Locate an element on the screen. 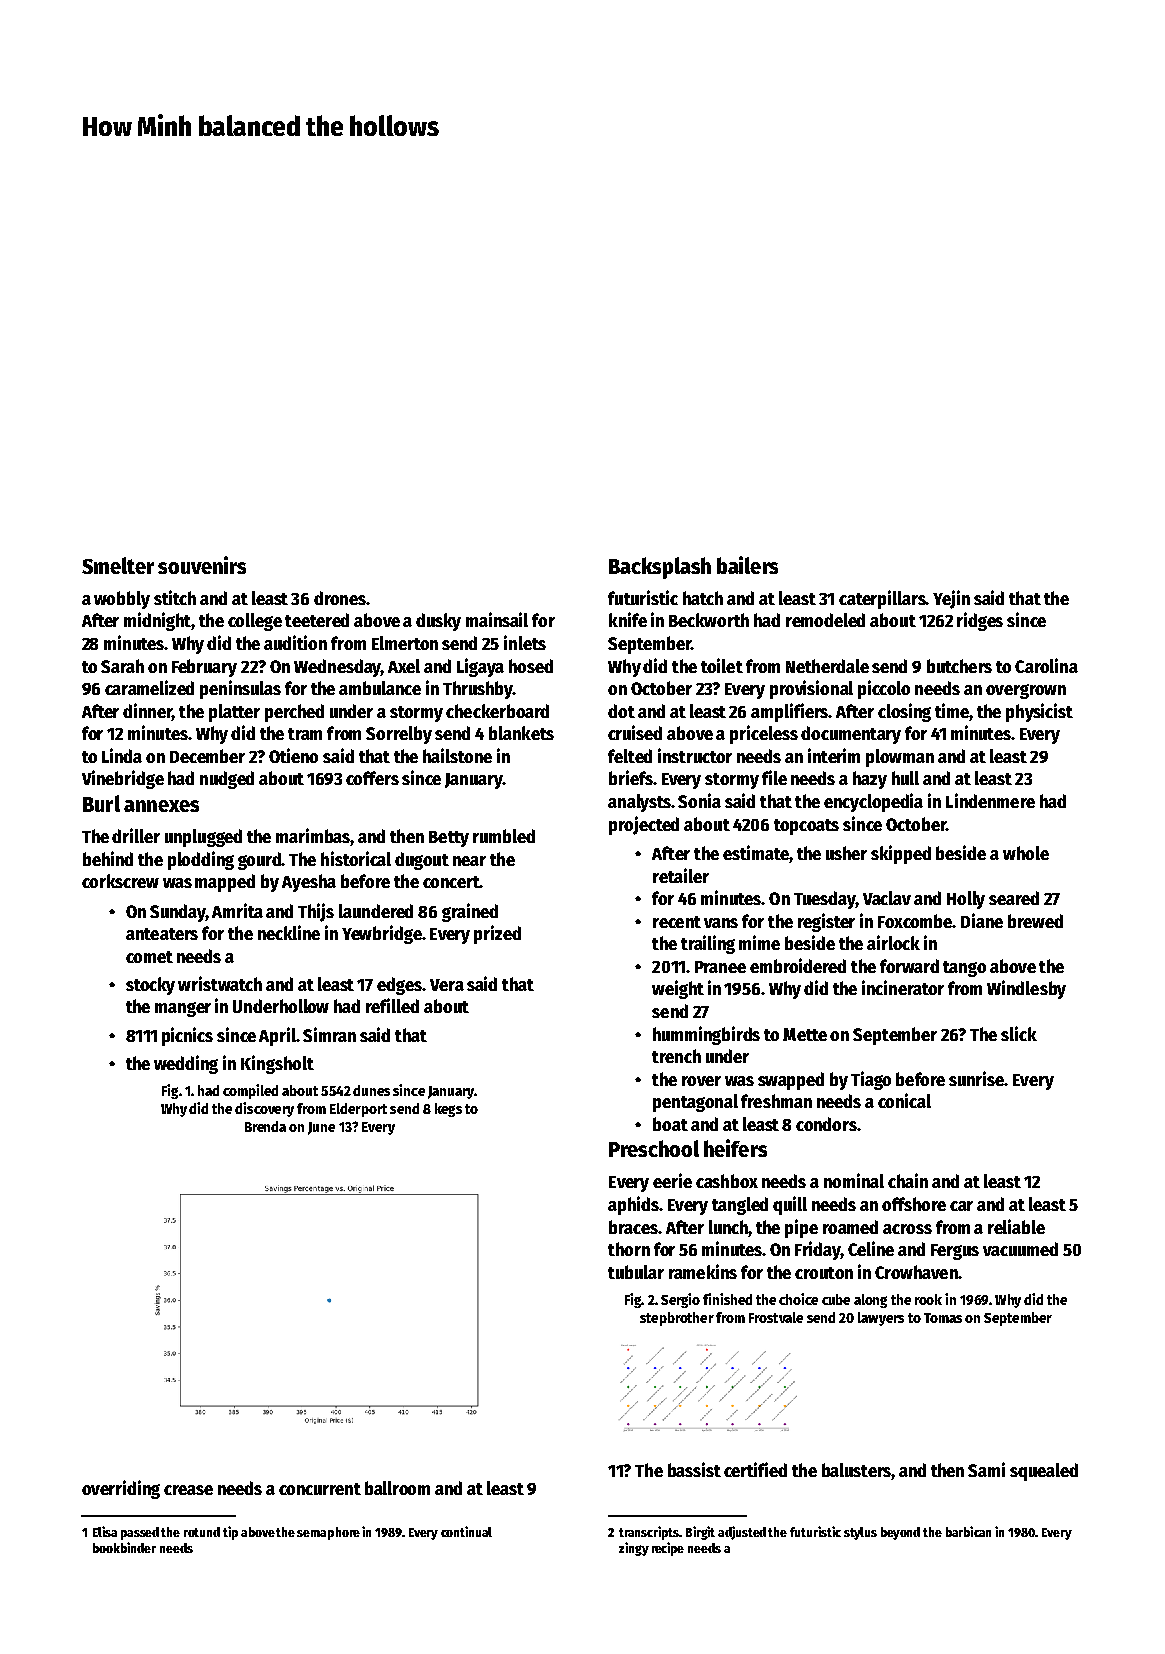 The height and width of the screenshot is (1654, 1165). Carolina is located at coordinates (1046, 665).
